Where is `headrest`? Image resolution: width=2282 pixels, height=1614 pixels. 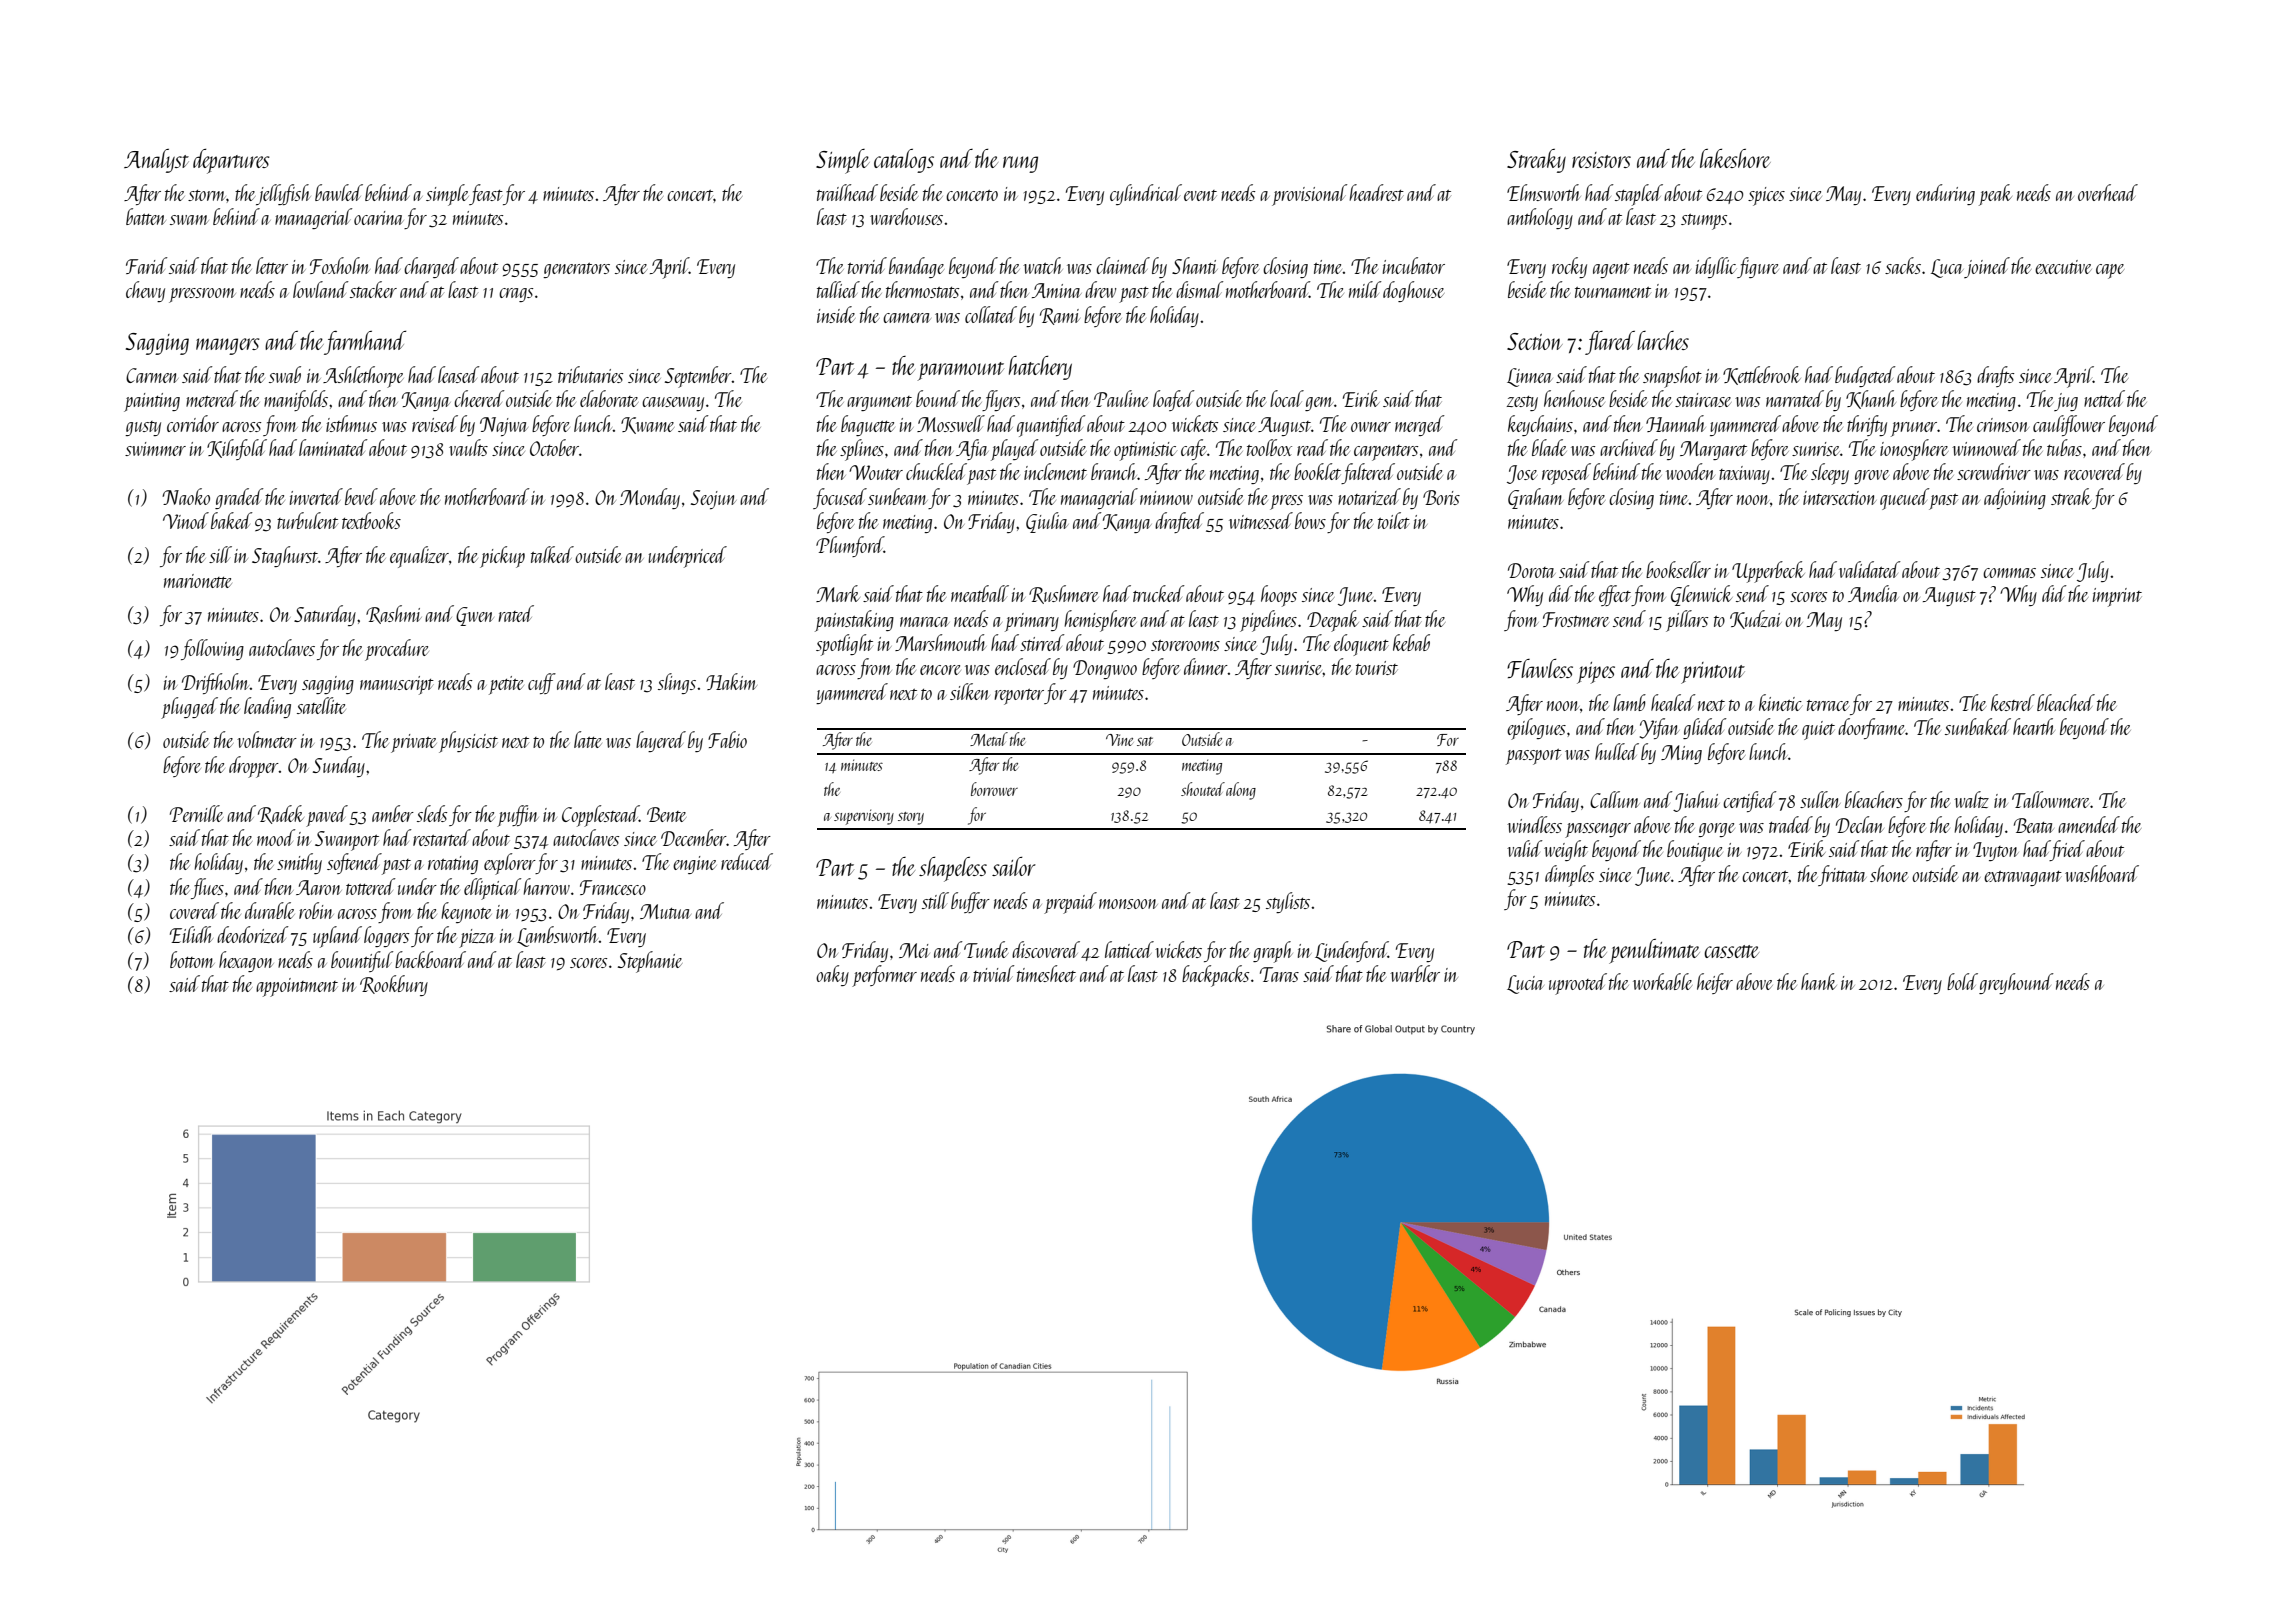
headrest is located at coordinates (1376, 192).
